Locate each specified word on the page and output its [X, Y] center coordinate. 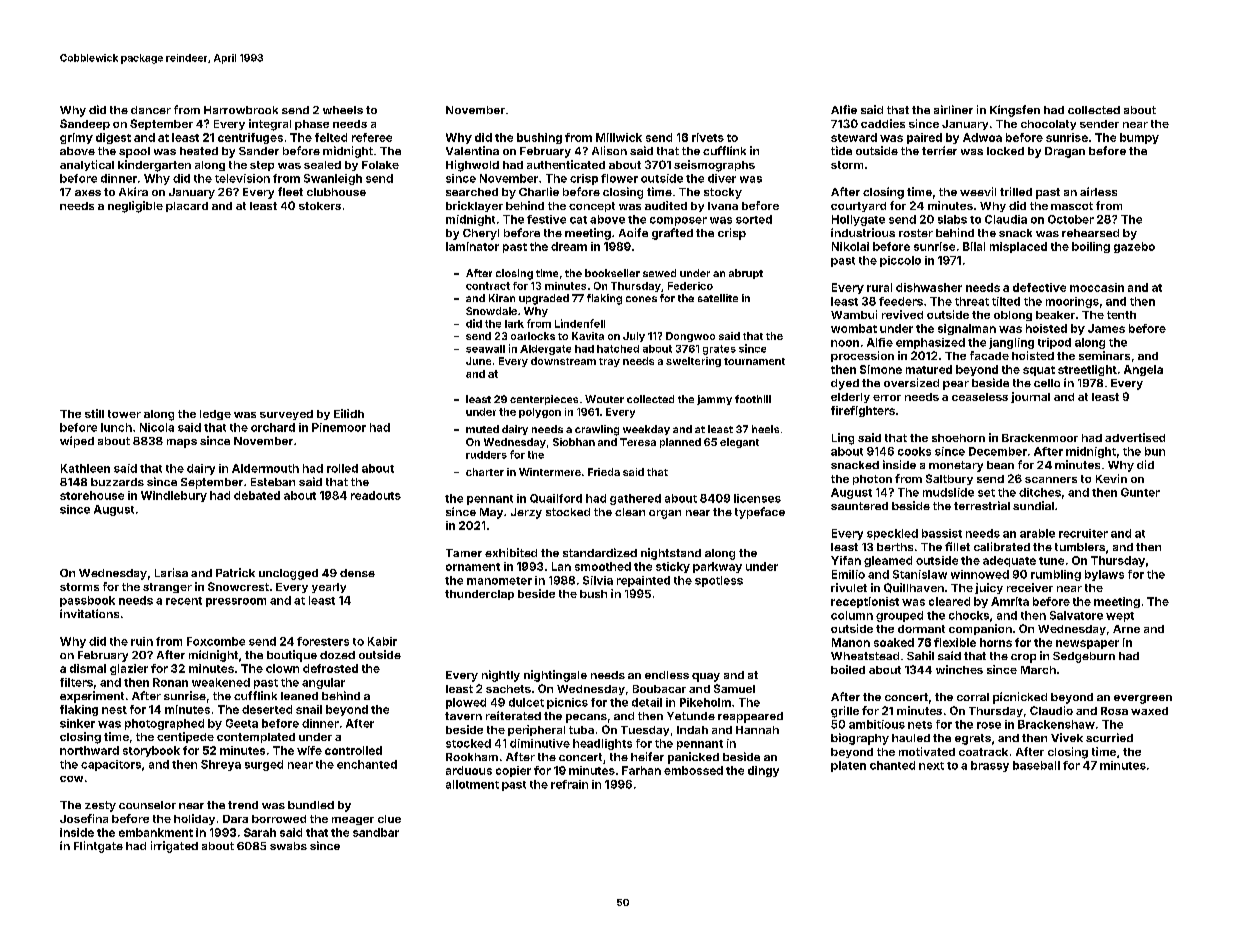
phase [312, 125]
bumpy [1139, 138]
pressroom [236, 602]
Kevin [1111, 478]
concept [592, 207]
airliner [953, 109]
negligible [135, 207]
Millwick [619, 137]
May [491, 513]
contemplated [256, 738]
